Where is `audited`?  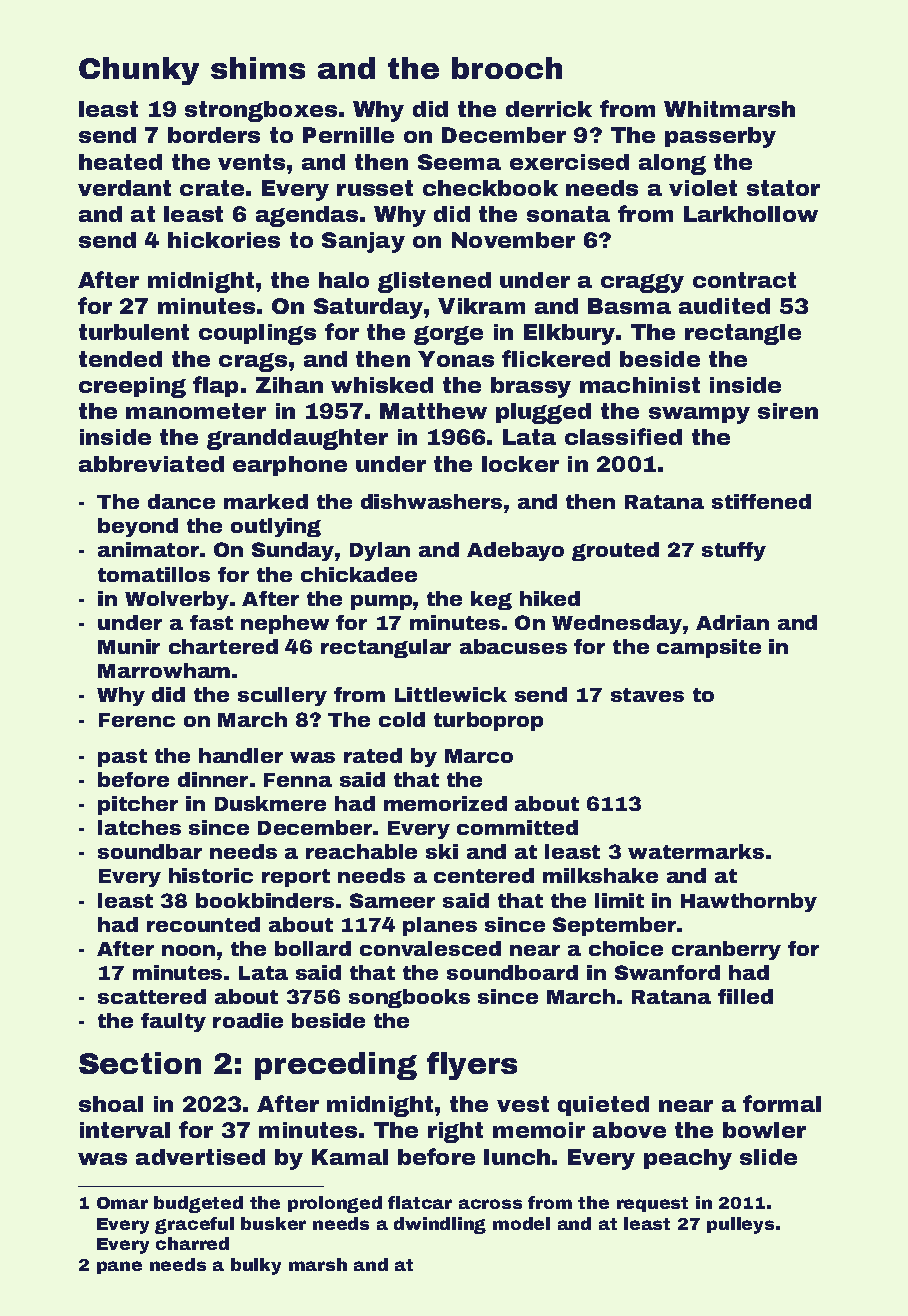 audited is located at coordinates (724, 306).
